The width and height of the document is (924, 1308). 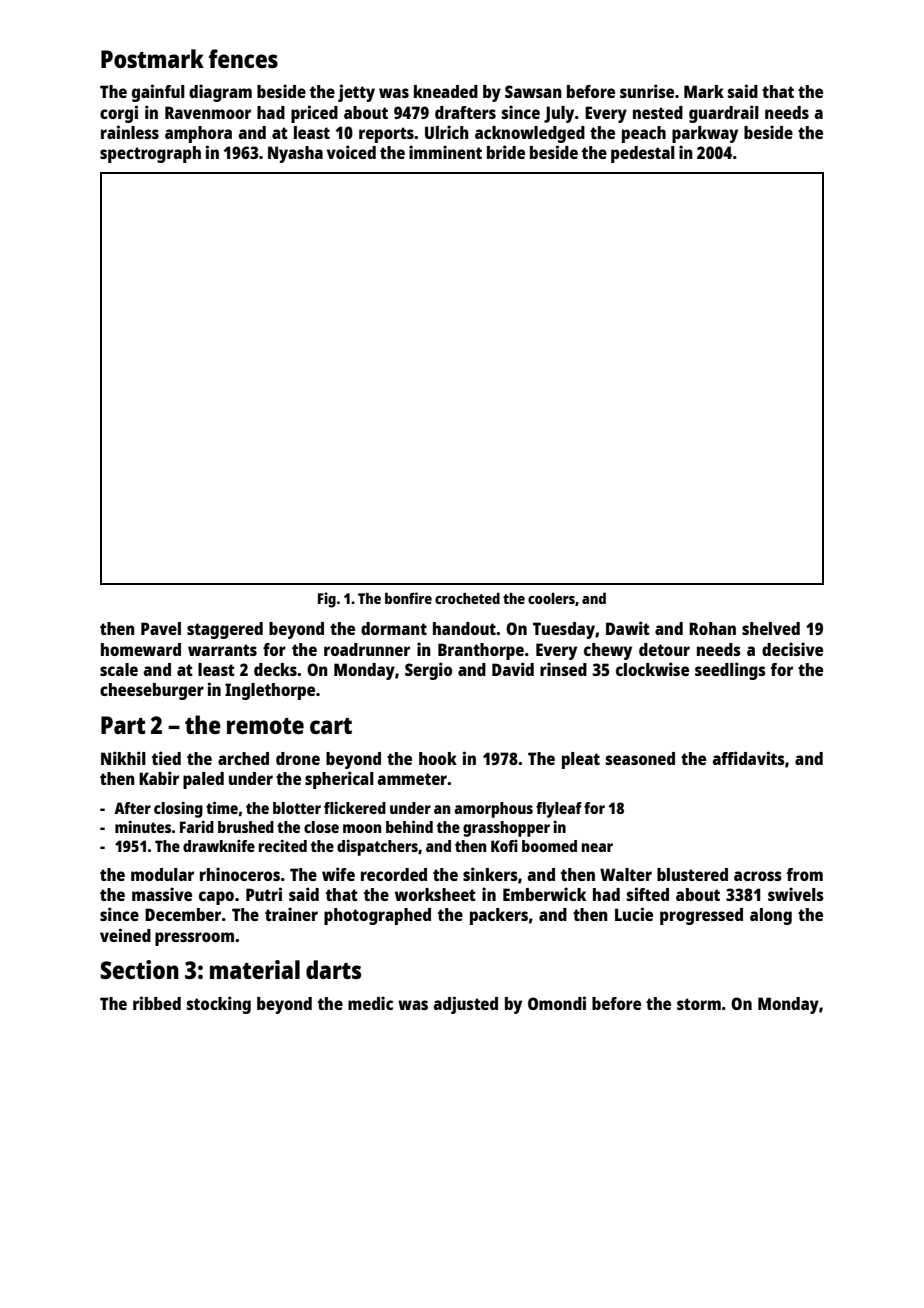 I want to click on Rohan, so click(x=712, y=628).
